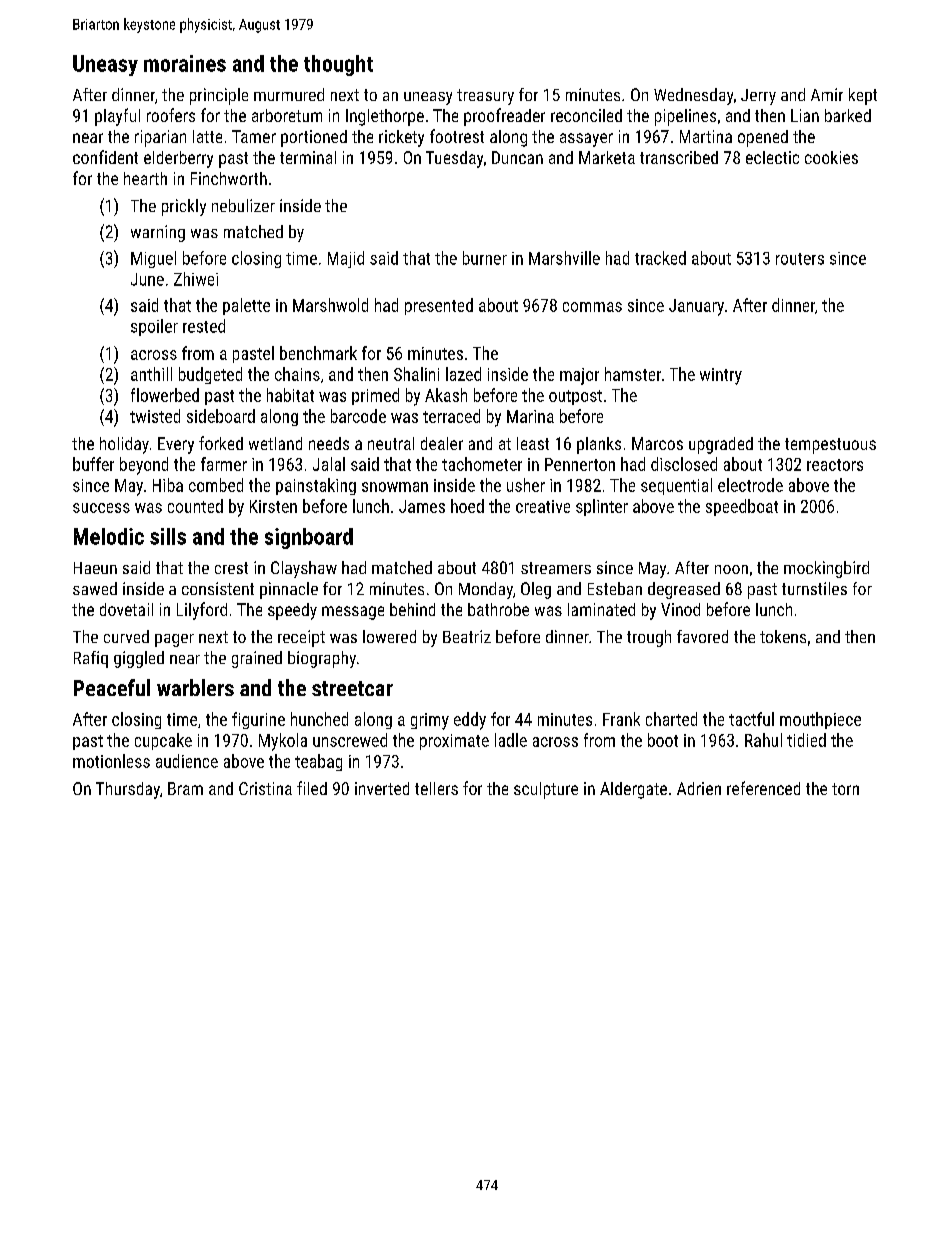 This screenshot has height=1233, width=952. I want to click on Wednesday, so click(693, 96).
